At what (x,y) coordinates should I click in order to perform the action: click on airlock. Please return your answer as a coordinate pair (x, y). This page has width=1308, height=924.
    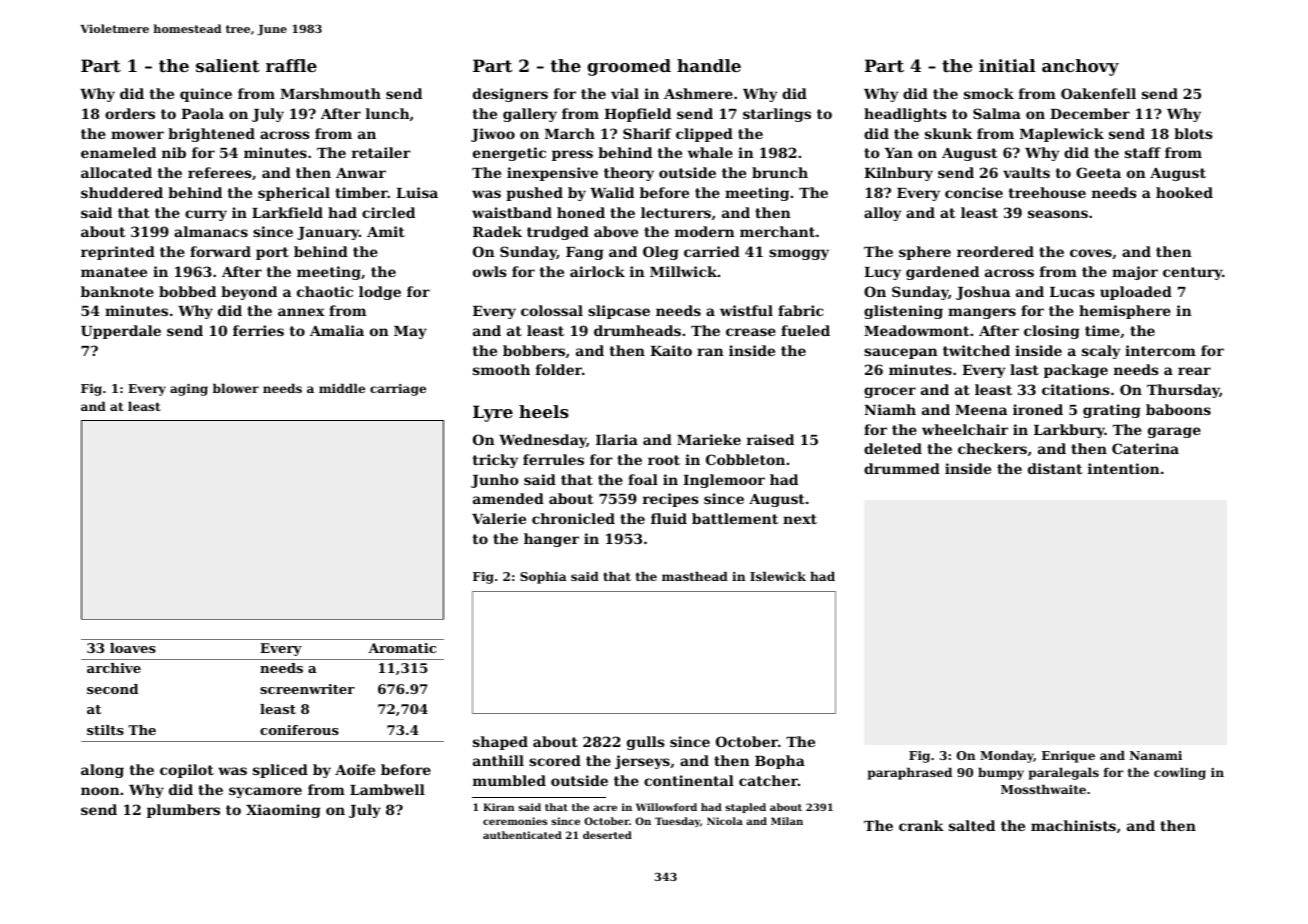
    Looking at the image, I should click on (597, 271).
